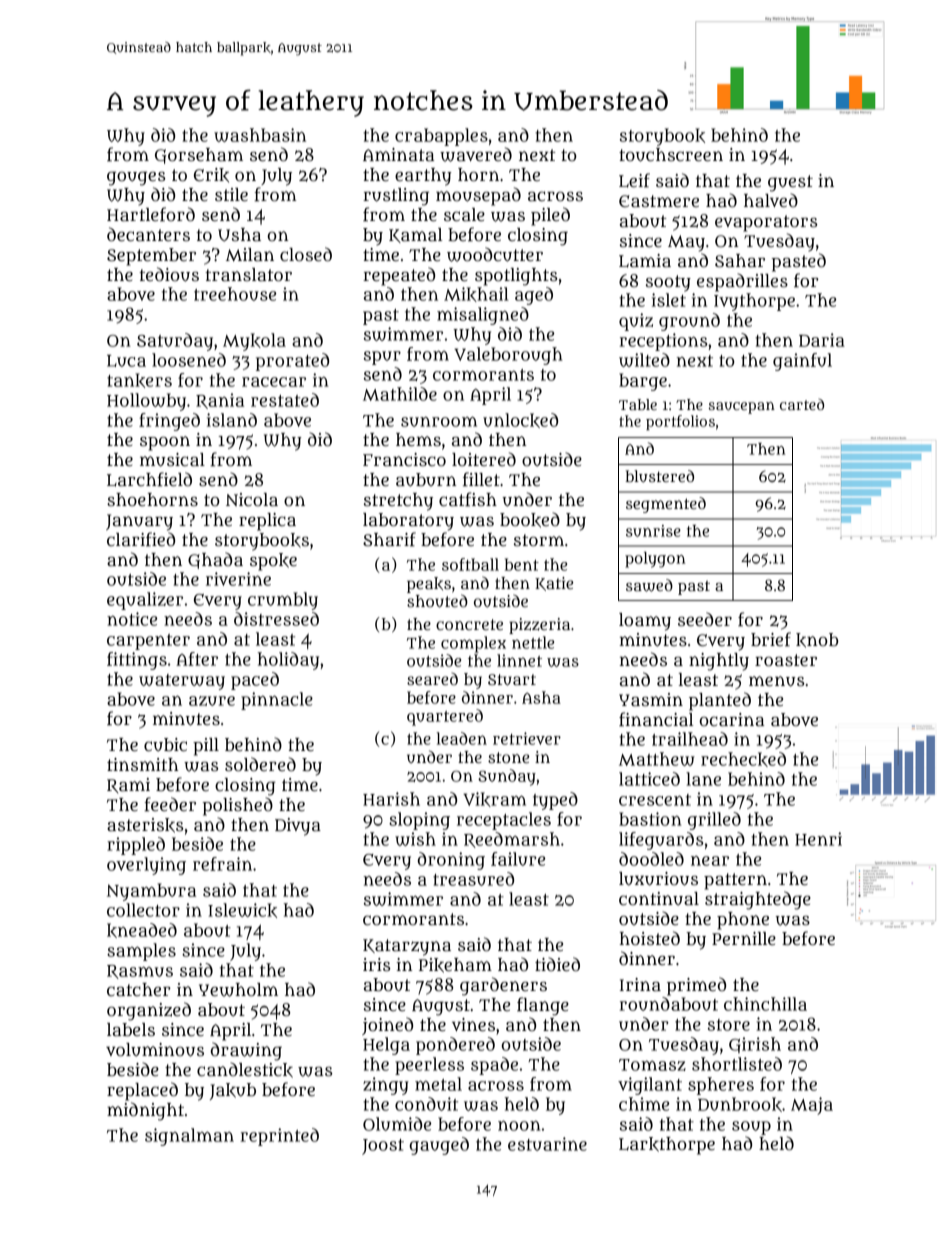 The height and width of the page is (1233, 952). I want to click on softball, so click(470, 564).
